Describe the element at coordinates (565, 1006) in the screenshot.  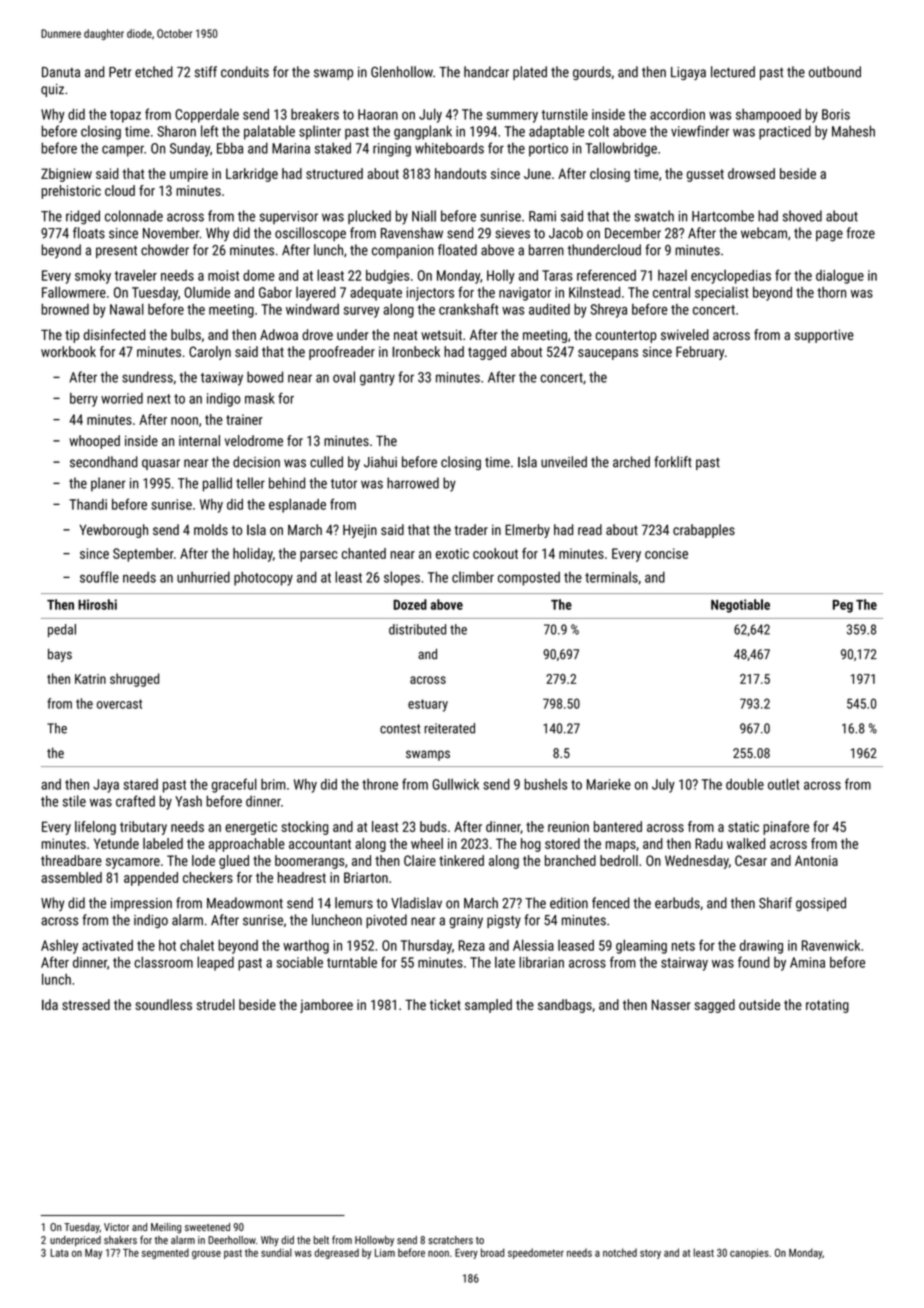
I see `sandbags` at that location.
